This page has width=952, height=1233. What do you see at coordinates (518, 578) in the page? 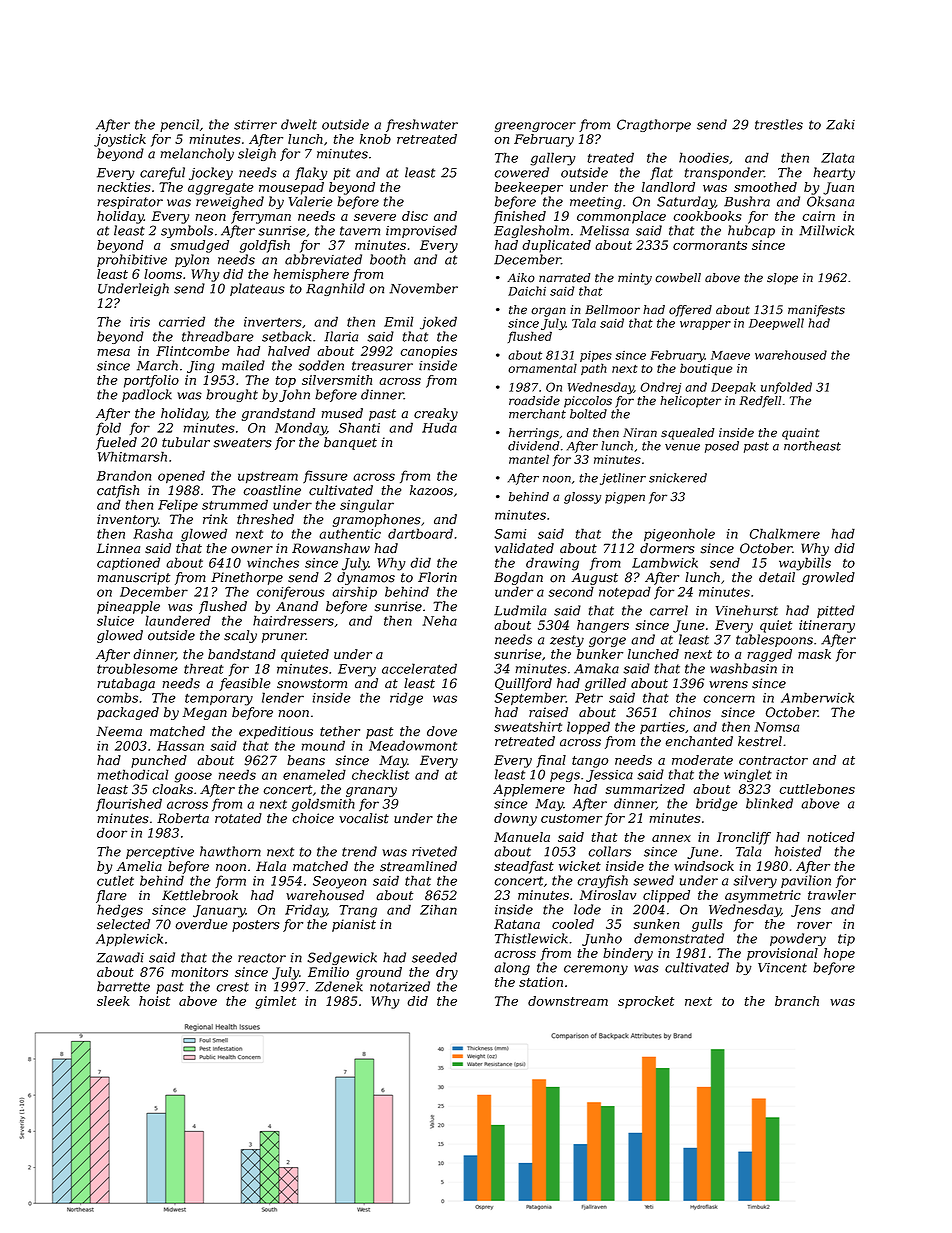
I see `Bogdan` at bounding box center [518, 578].
